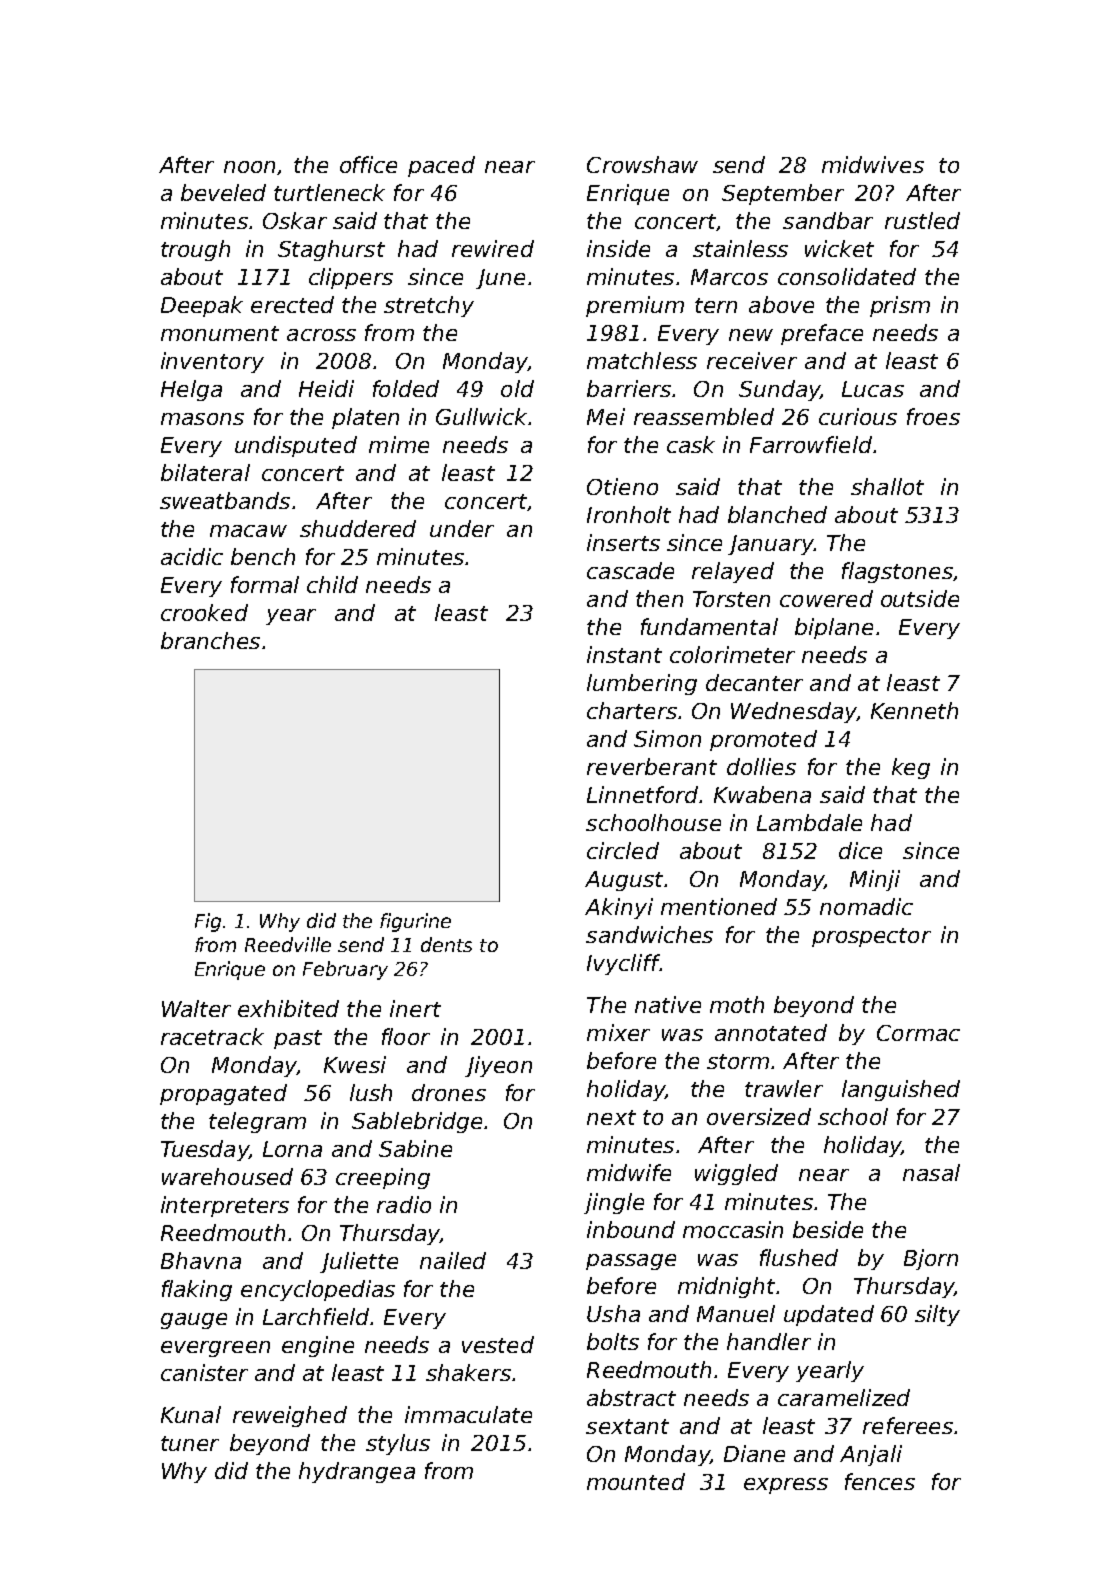 This page has height=1591, width=1120. Describe the element at coordinates (623, 964) in the page. I see `Ivycliff` at that location.
